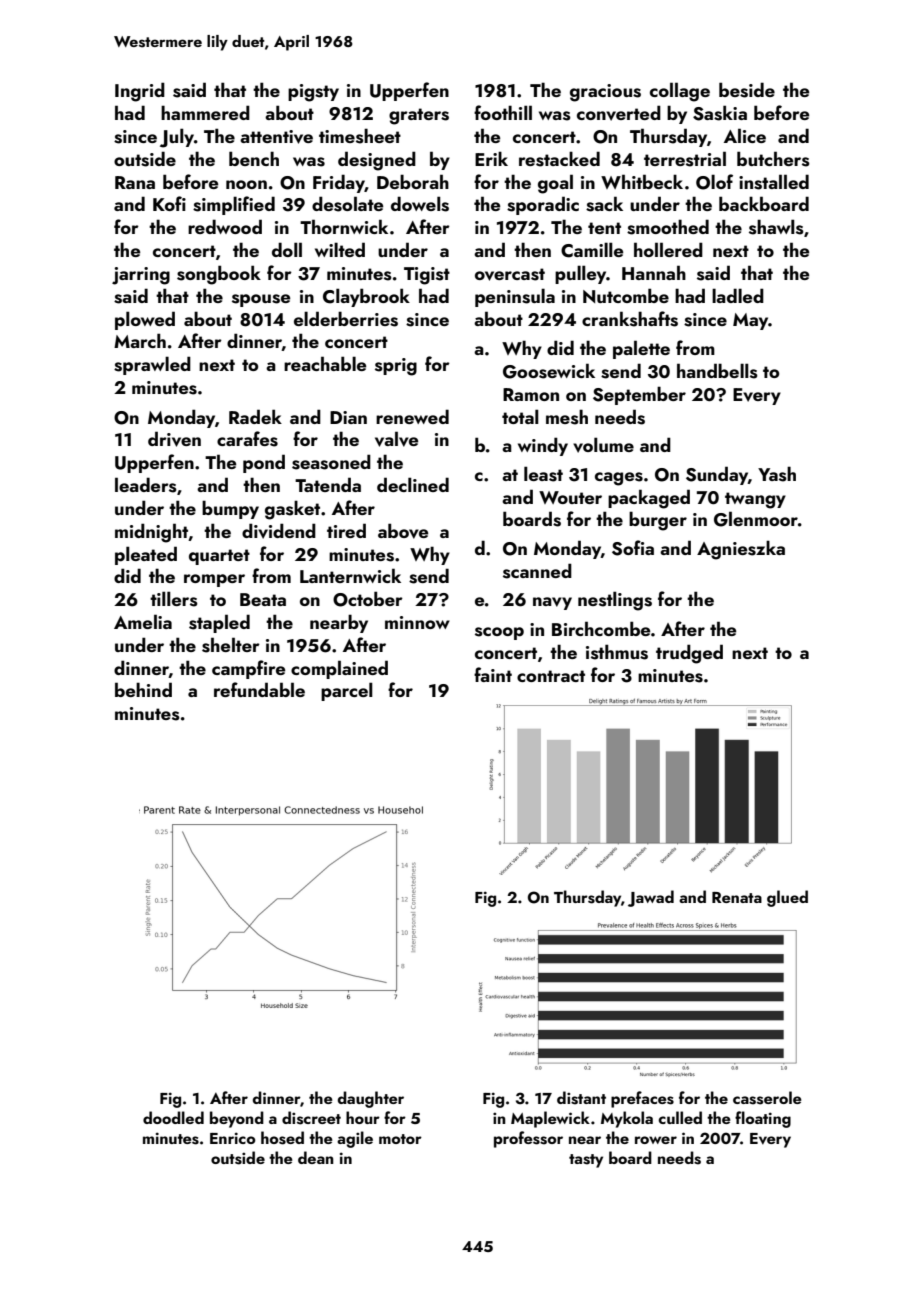 This page has height=1308, width=924. I want to click on pigsty, so click(313, 93).
